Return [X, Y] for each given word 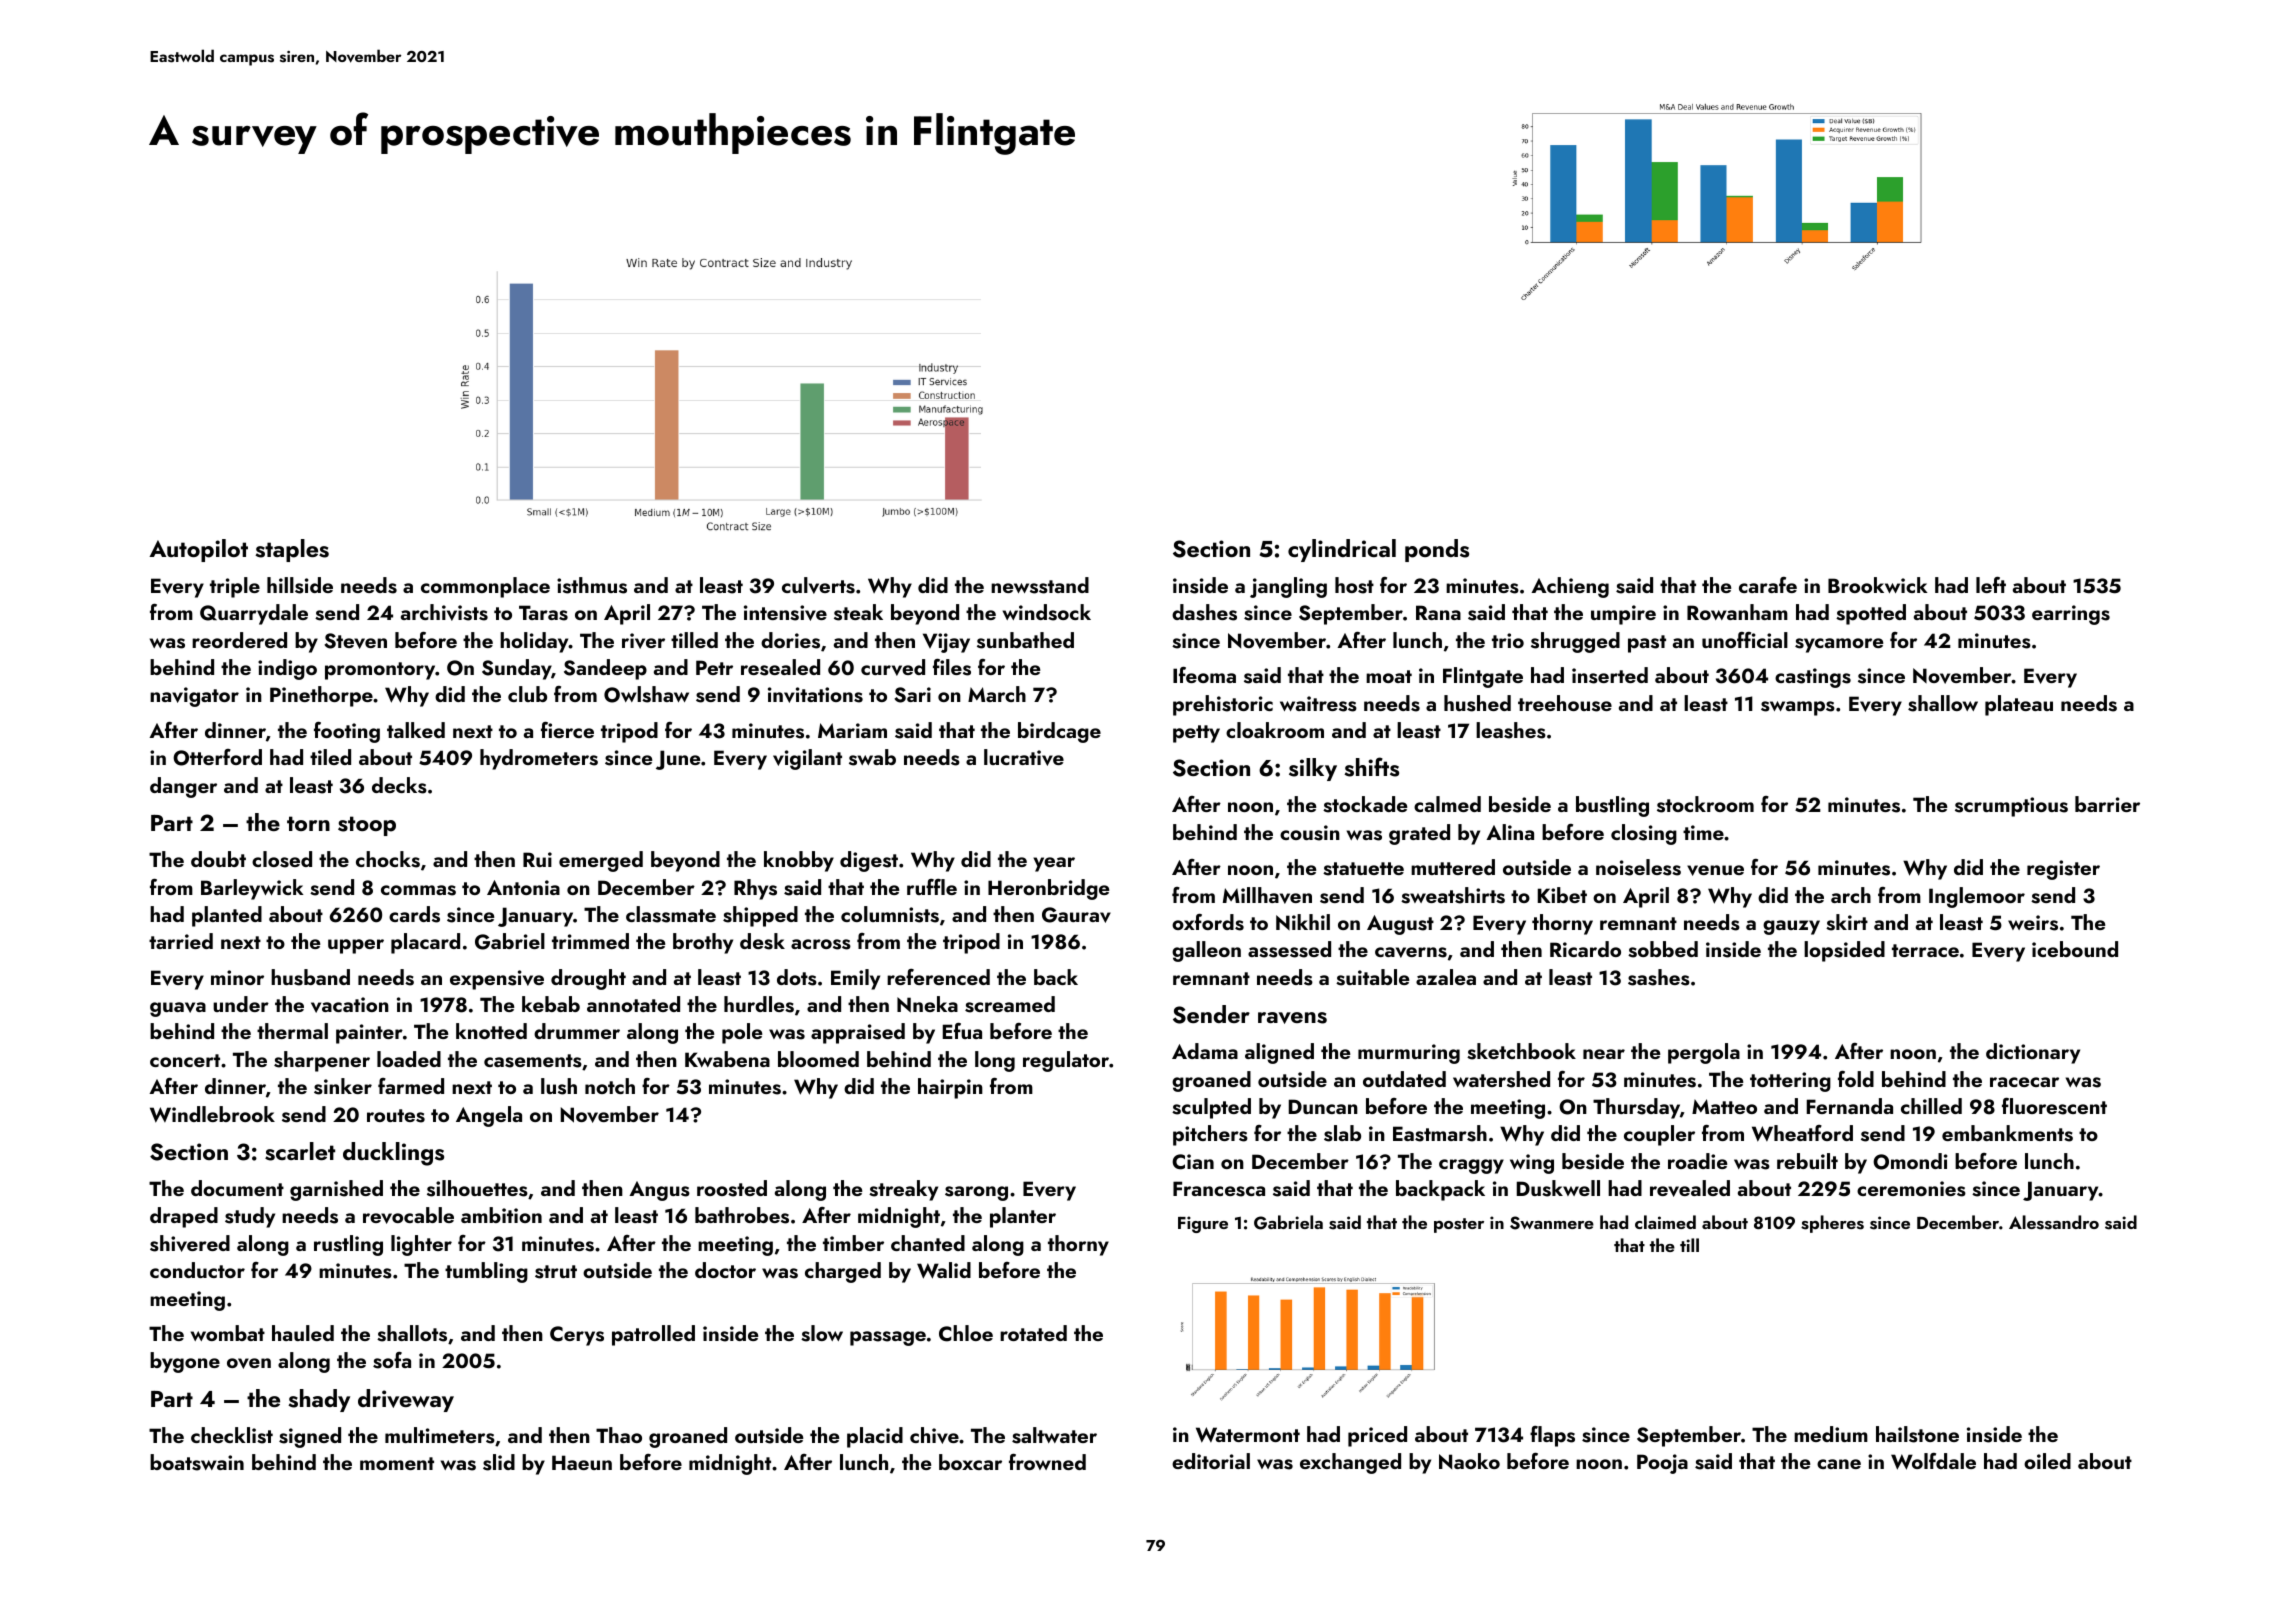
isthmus [592, 585]
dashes [1204, 612]
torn [308, 823]
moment [397, 1463]
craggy [1471, 1166]
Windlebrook [212, 1114]
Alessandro [2054, 1222]
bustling [1612, 806]
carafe [1768, 585]
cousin [1310, 833]
